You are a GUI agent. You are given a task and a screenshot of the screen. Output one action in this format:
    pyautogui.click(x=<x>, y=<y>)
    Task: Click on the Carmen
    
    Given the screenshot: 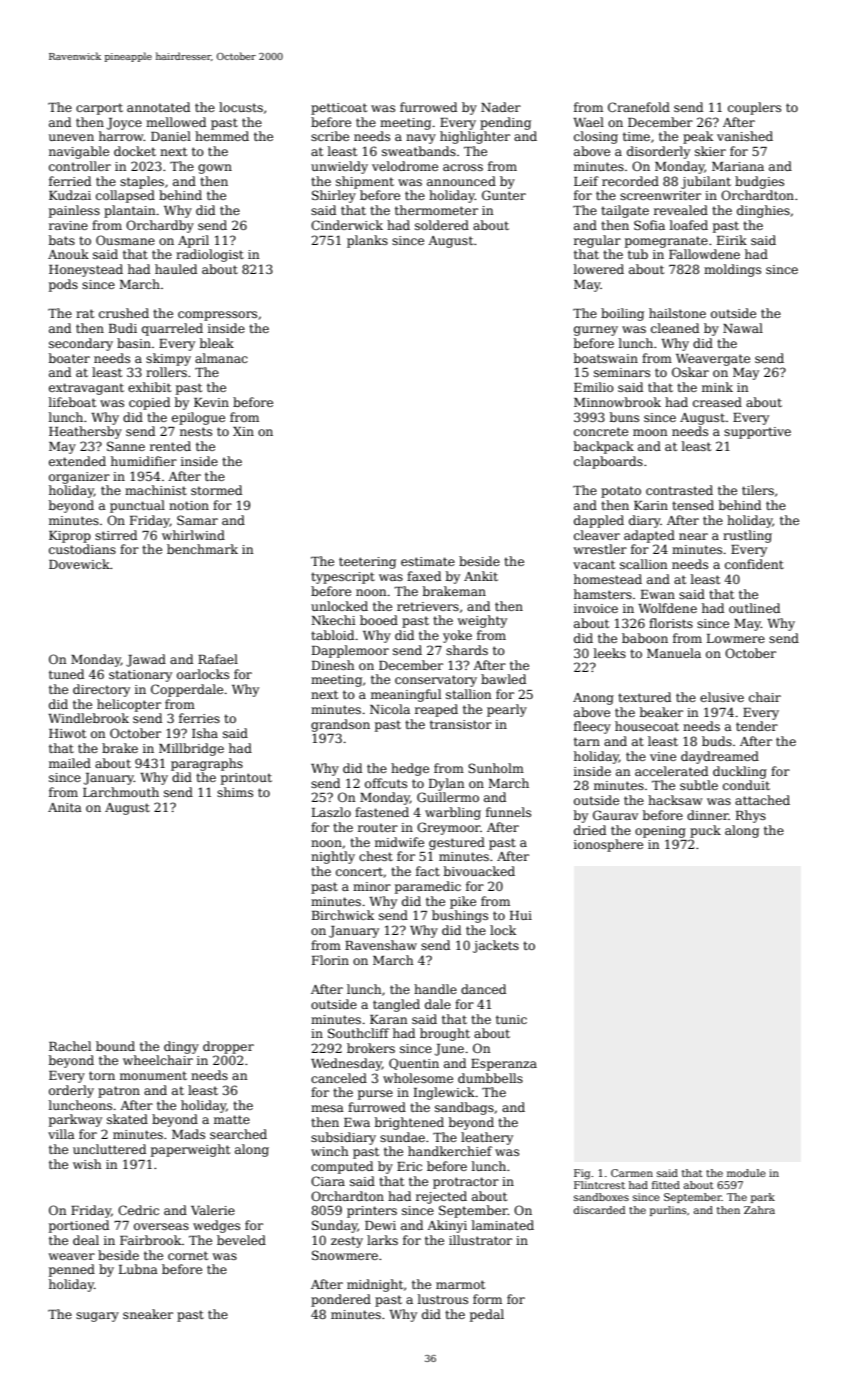 What is the action you would take?
    pyautogui.click(x=632, y=1173)
